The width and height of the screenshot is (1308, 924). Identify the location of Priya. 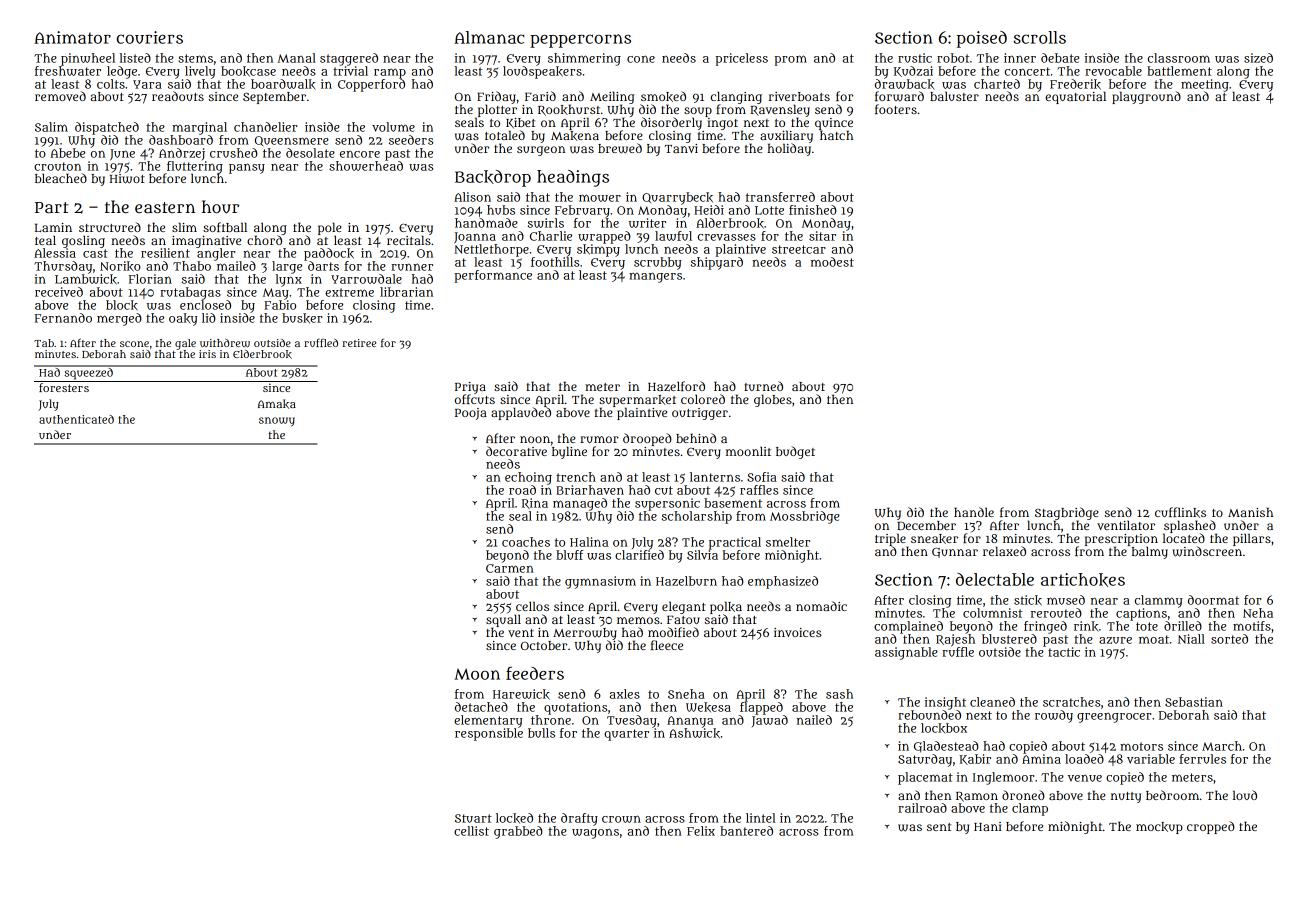
(470, 388).
